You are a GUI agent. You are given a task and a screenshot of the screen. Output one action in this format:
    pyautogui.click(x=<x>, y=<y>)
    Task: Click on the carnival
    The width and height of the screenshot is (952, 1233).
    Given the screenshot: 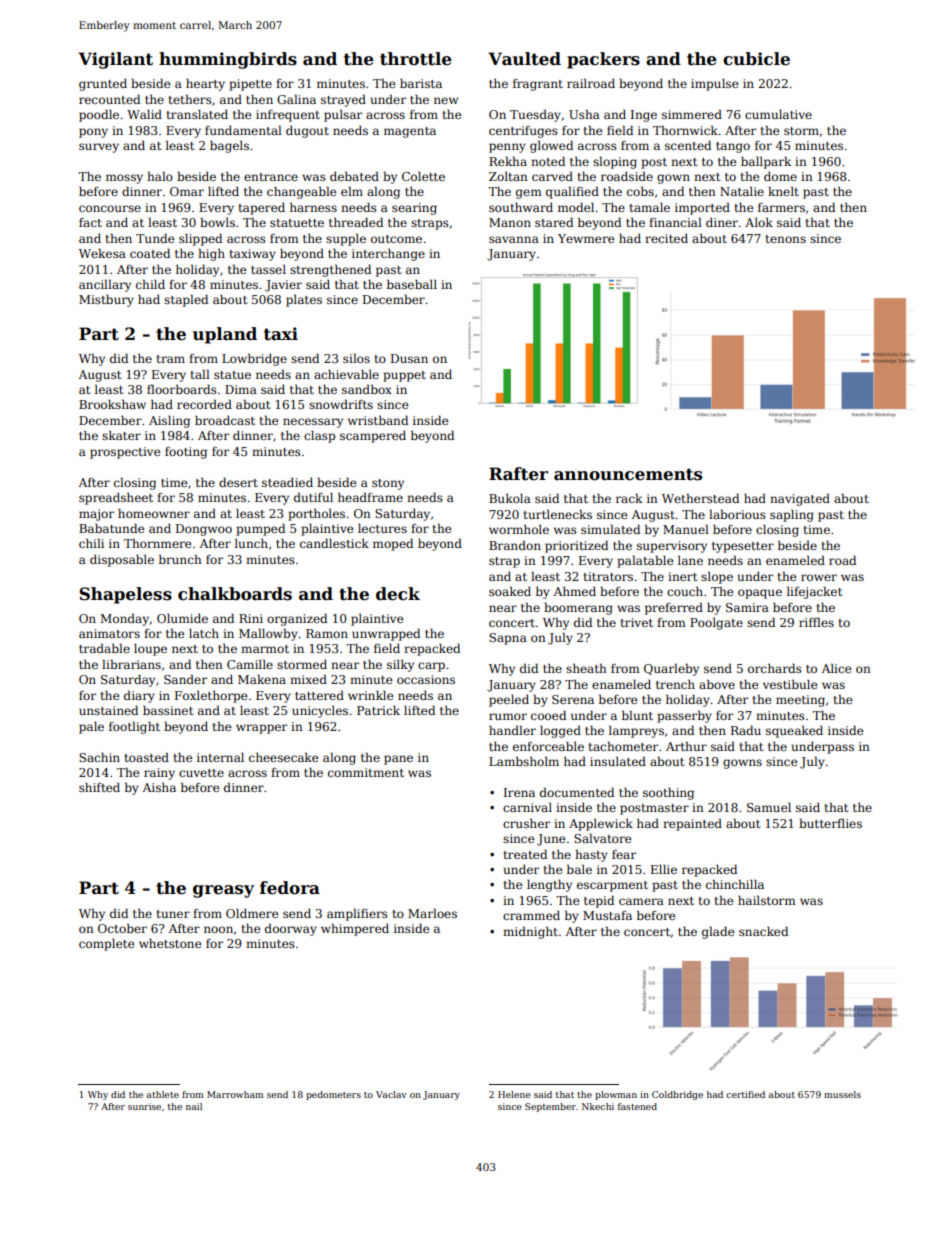 What is the action you would take?
    pyautogui.click(x=527, y=807)
